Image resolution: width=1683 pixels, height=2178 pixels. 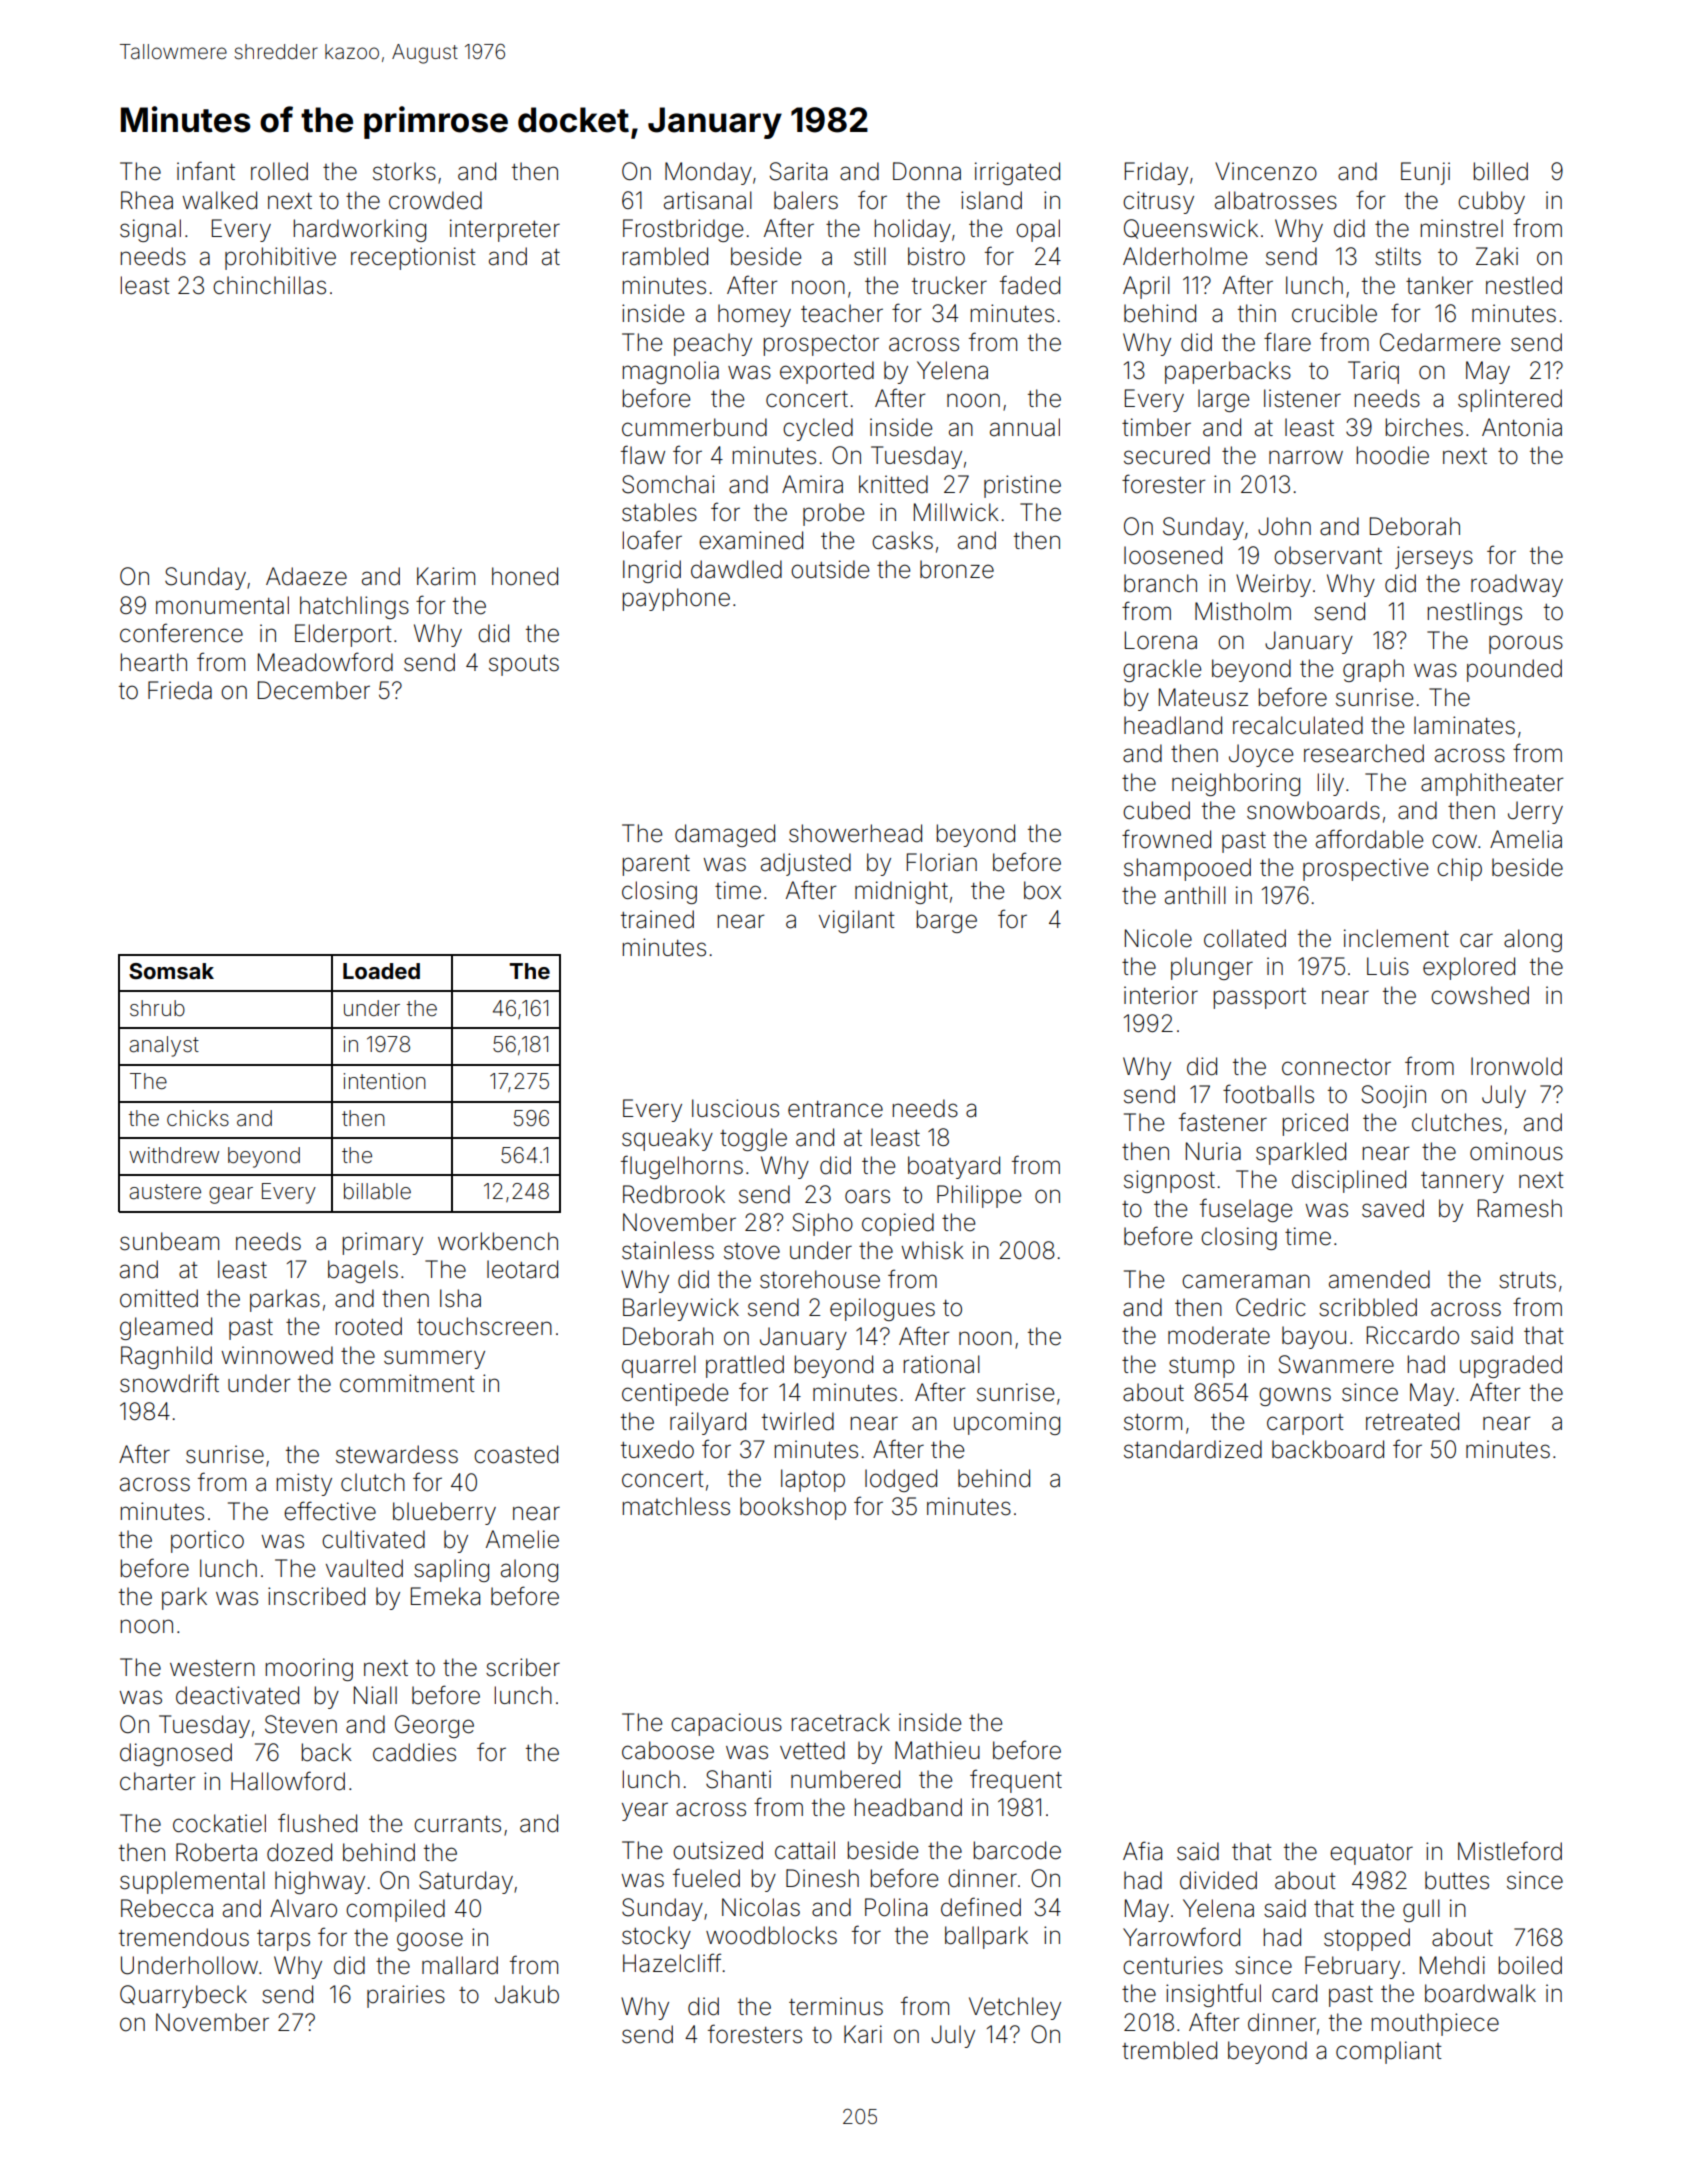 I want to click on knitted, so click(x=893, y=484).
